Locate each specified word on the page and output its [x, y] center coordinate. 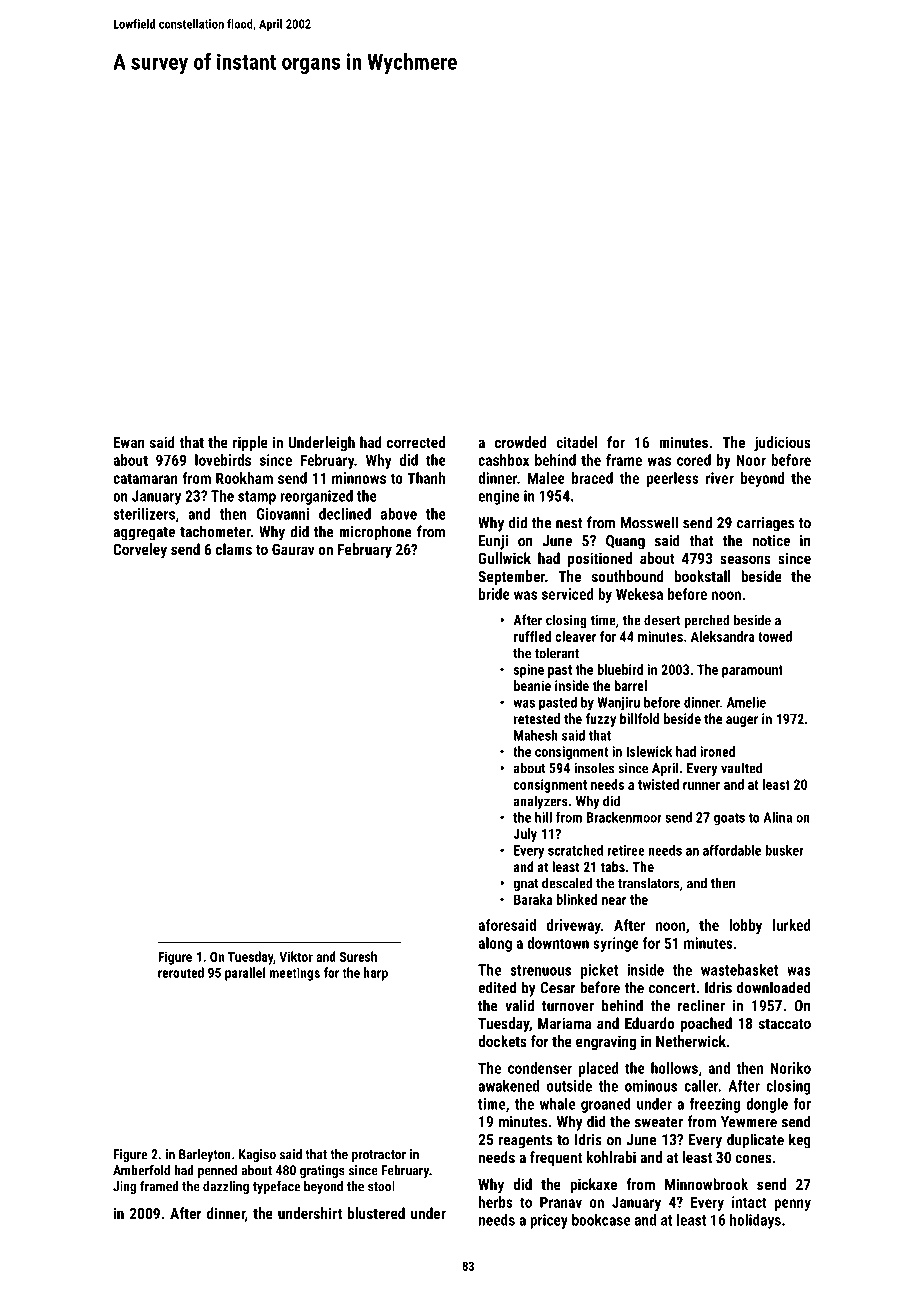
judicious [782, 444]
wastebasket [739, 970]
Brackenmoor [624, 817]
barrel [630, 685]
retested [537, 718]
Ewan [129, 442]
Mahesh [536, 735]
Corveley [140, 550]
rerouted [181, 972]
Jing [125, 1187]
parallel [245, 974]
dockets [502, 1041]
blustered [376, 1213]
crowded [520, 442]
